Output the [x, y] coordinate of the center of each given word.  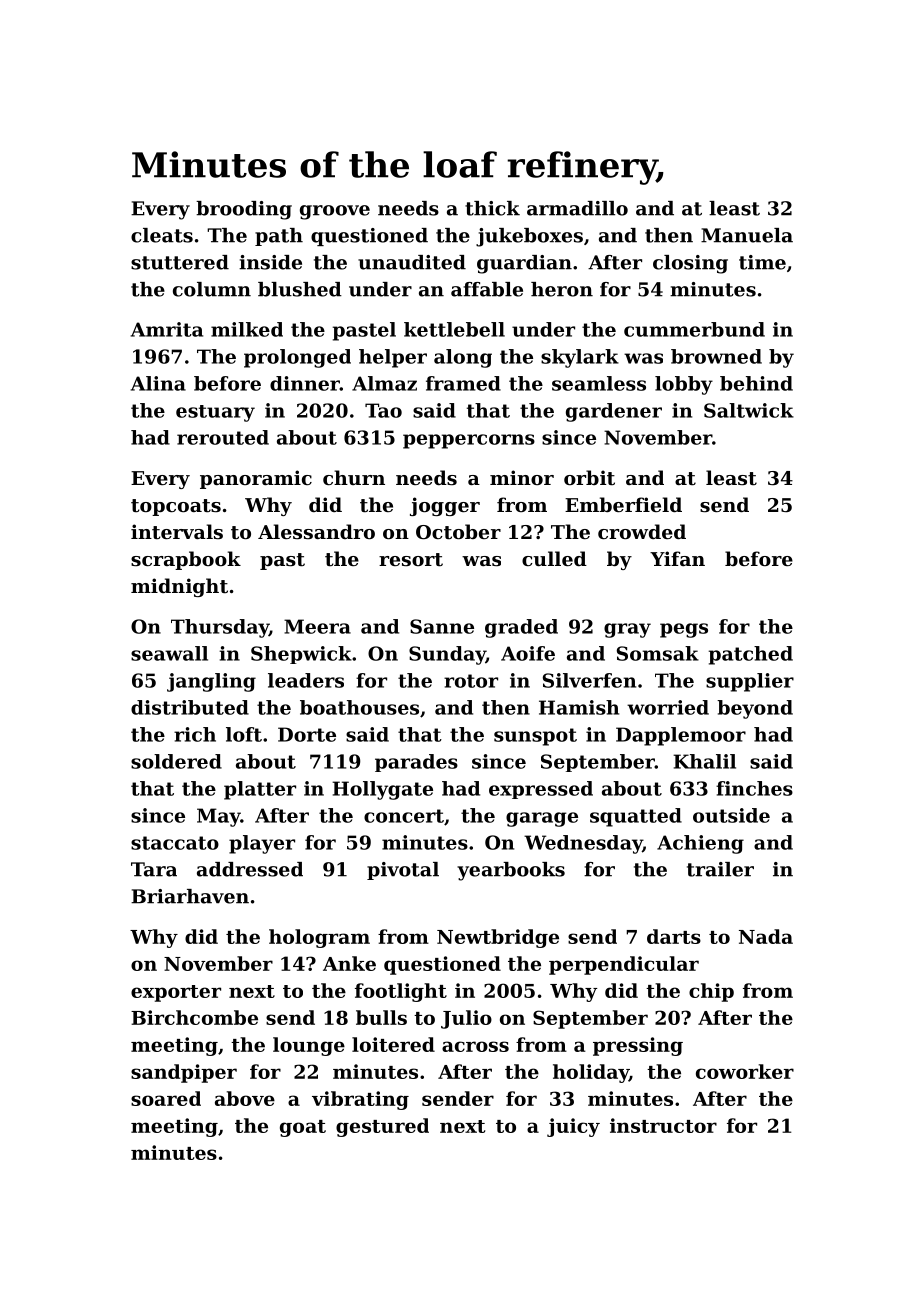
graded [521, 628]
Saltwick [749, 410]
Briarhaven [190, 896]
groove [335, 212]
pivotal [403, 871]
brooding [244, 210]
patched [751, 655]
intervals [177, 531]
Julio [466, 1019]
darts [674, 936]
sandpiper [184, 1073]
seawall [169, 653]
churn [354, 477]
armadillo [577, 208]
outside [731, 815]
